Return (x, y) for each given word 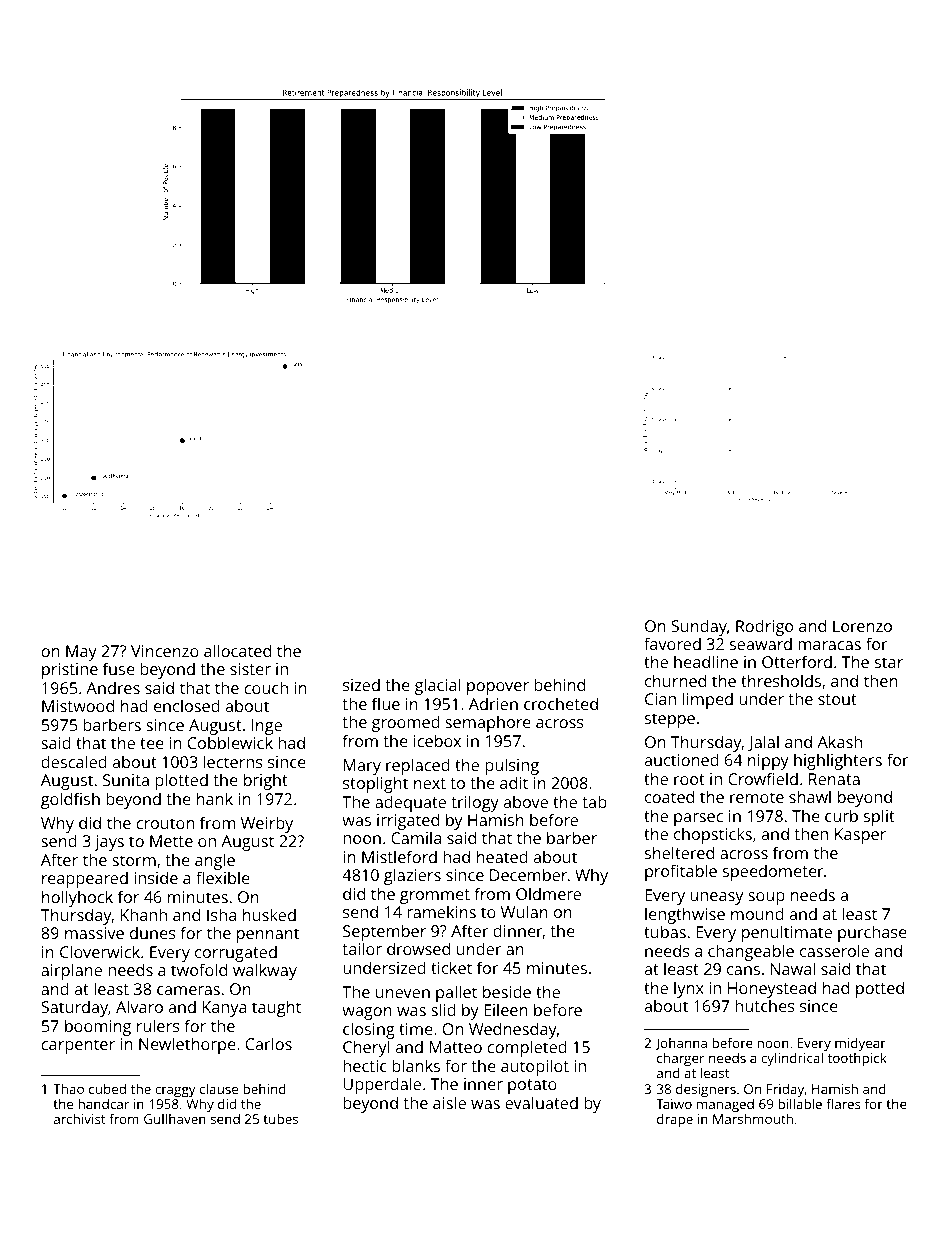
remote (757, 797)
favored (672, 643)
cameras (188, 990)
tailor (362, 948)
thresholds (781, 680)
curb (841, 815)
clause (219, 1089)
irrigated (408, 822)
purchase (872, 933)
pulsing (512, 766)
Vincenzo (165, 651)
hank (215, 798)
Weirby (267, 824)
